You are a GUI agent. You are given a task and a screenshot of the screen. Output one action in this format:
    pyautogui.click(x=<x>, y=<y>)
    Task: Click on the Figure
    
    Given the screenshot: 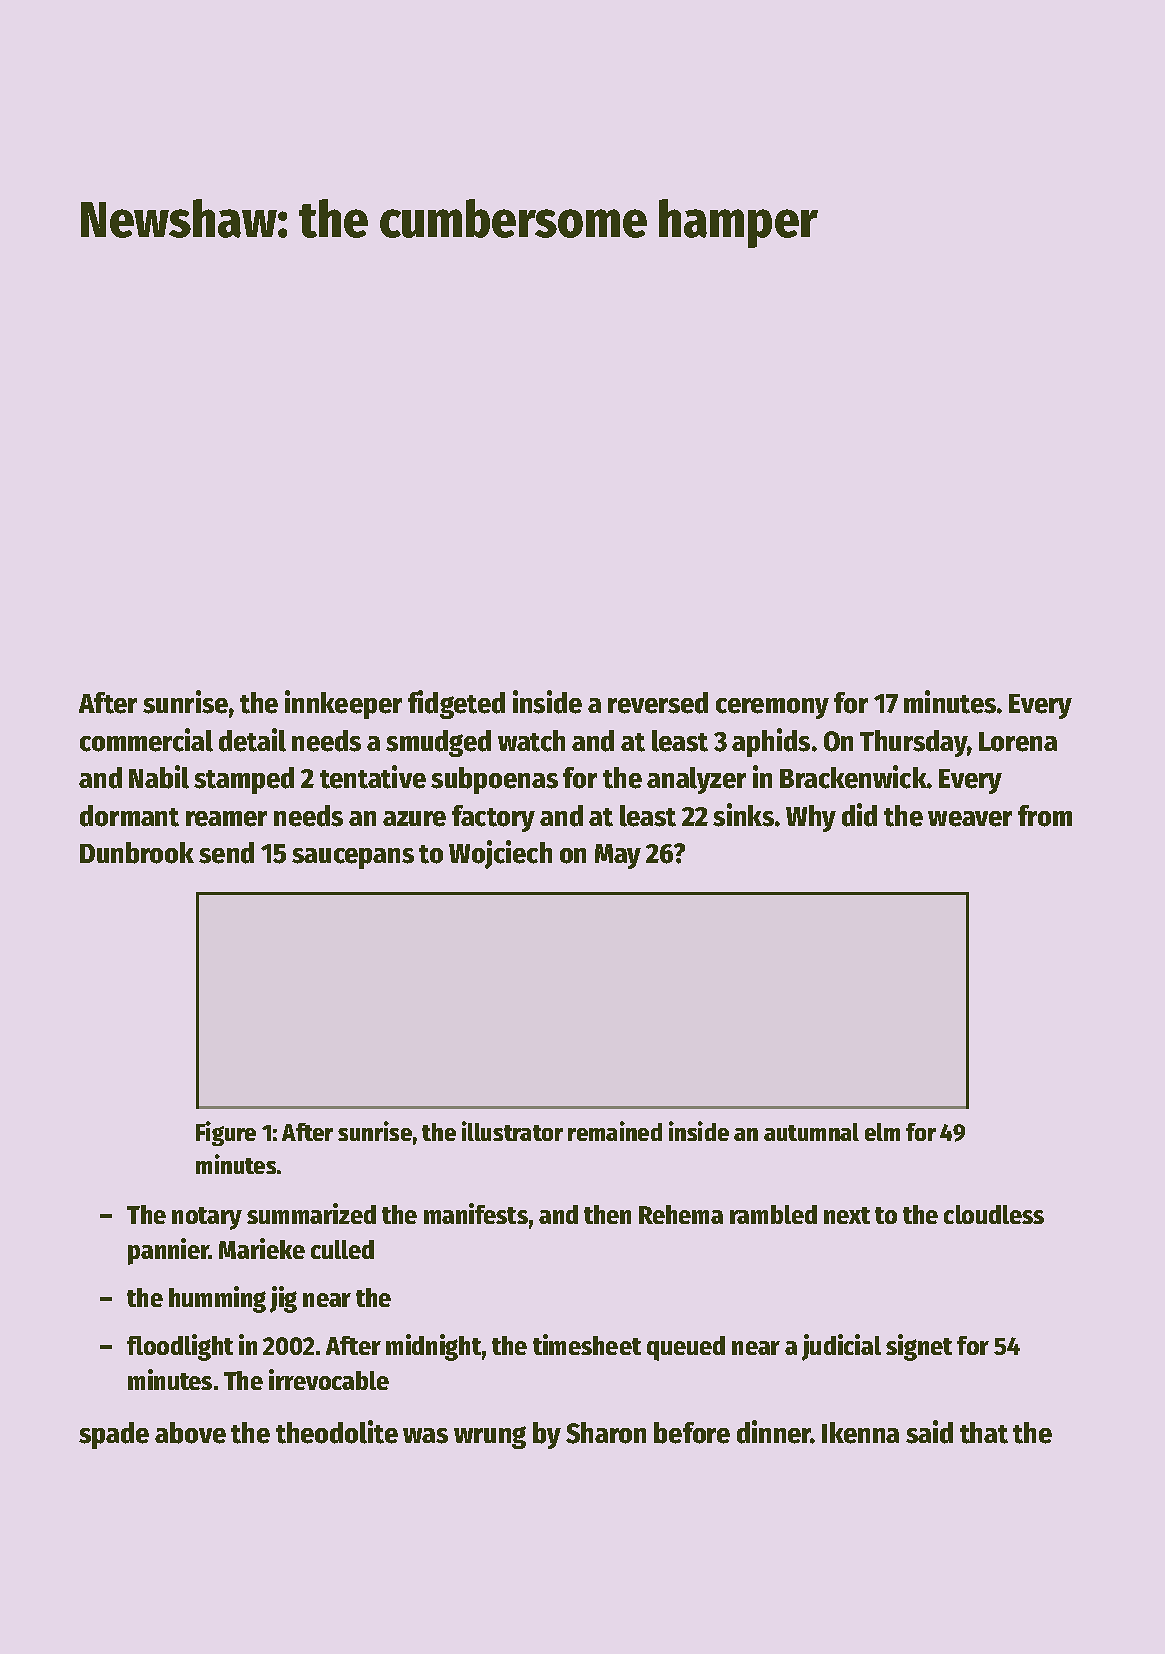 What is the action you would take?
    pyautogui.click(x=226, y=1133)
